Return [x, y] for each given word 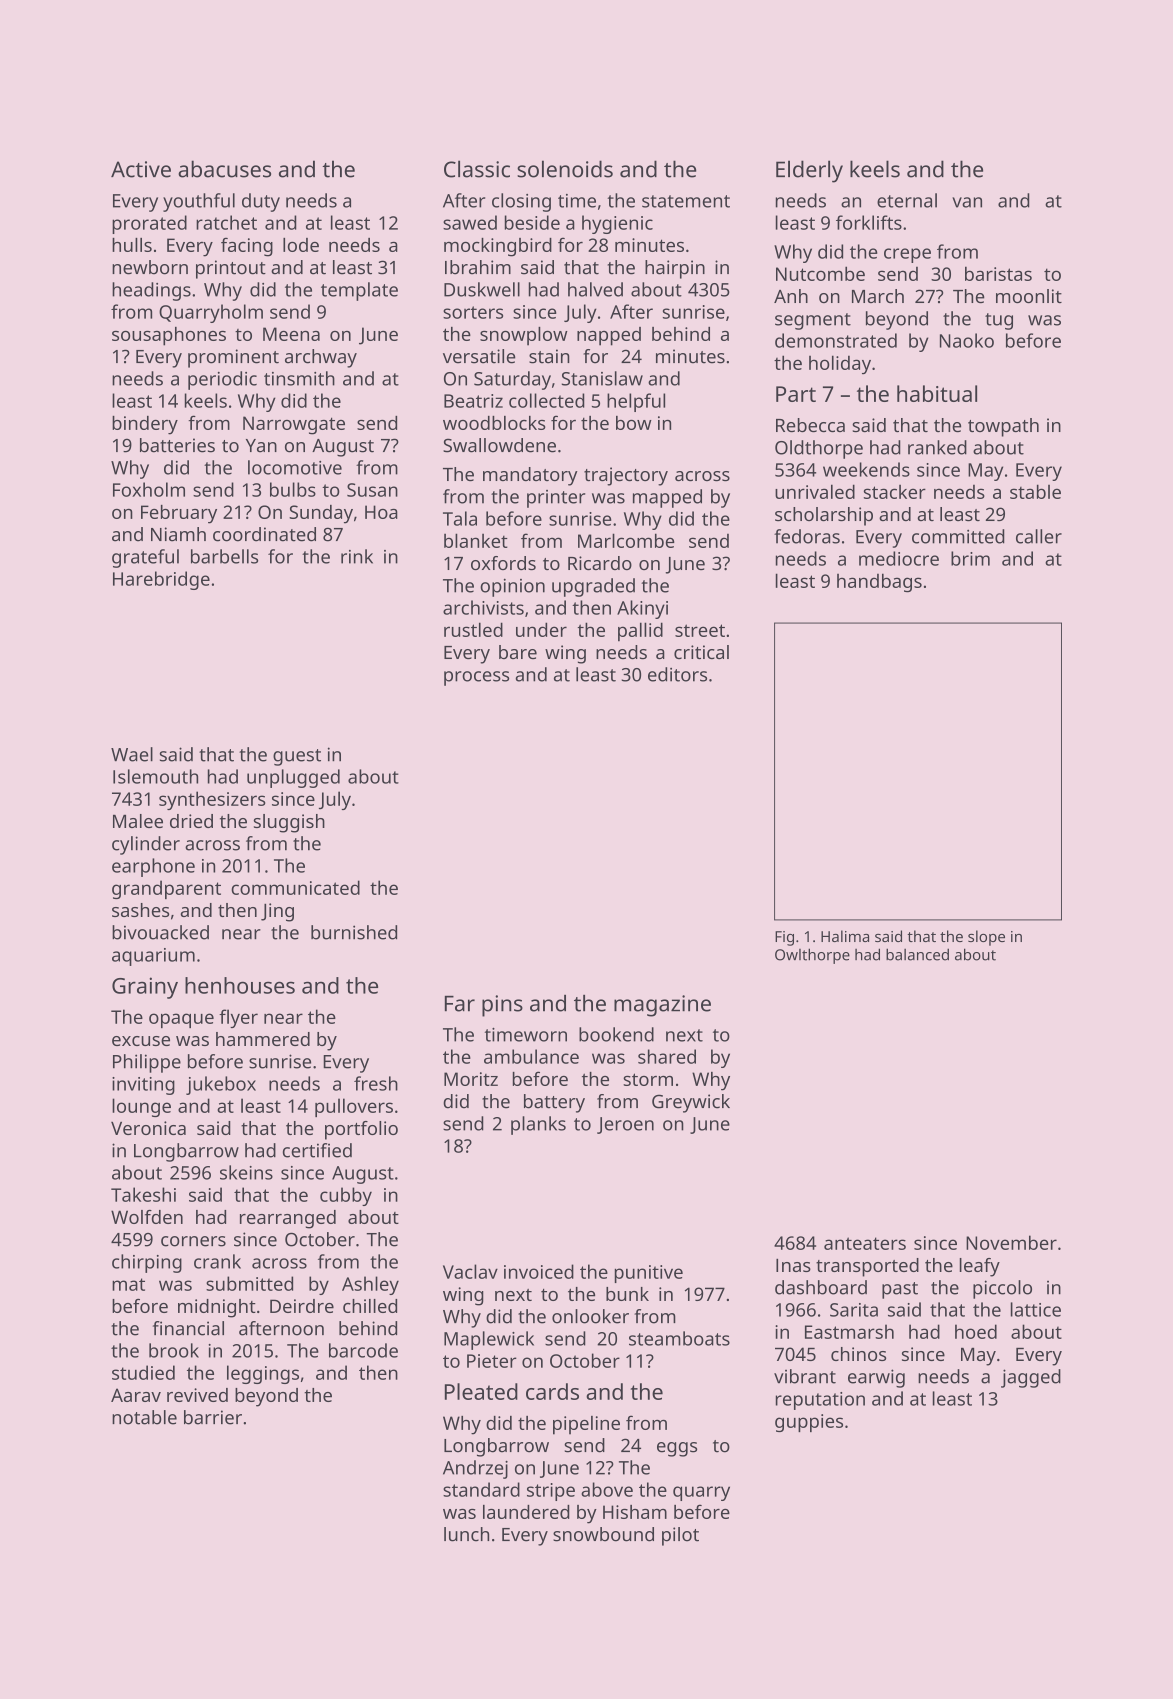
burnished [354, 932]
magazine [662, 1006]
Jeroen [625, 1125]
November [1011, 1242]
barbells [224, 556]
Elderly [809, 171]
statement [686, 201]
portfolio [361, 1130]
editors [677, 674]
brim [970, 558]
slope [986, 938]
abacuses [224, 169]
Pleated [481, 1391]
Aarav [136, 1395]
